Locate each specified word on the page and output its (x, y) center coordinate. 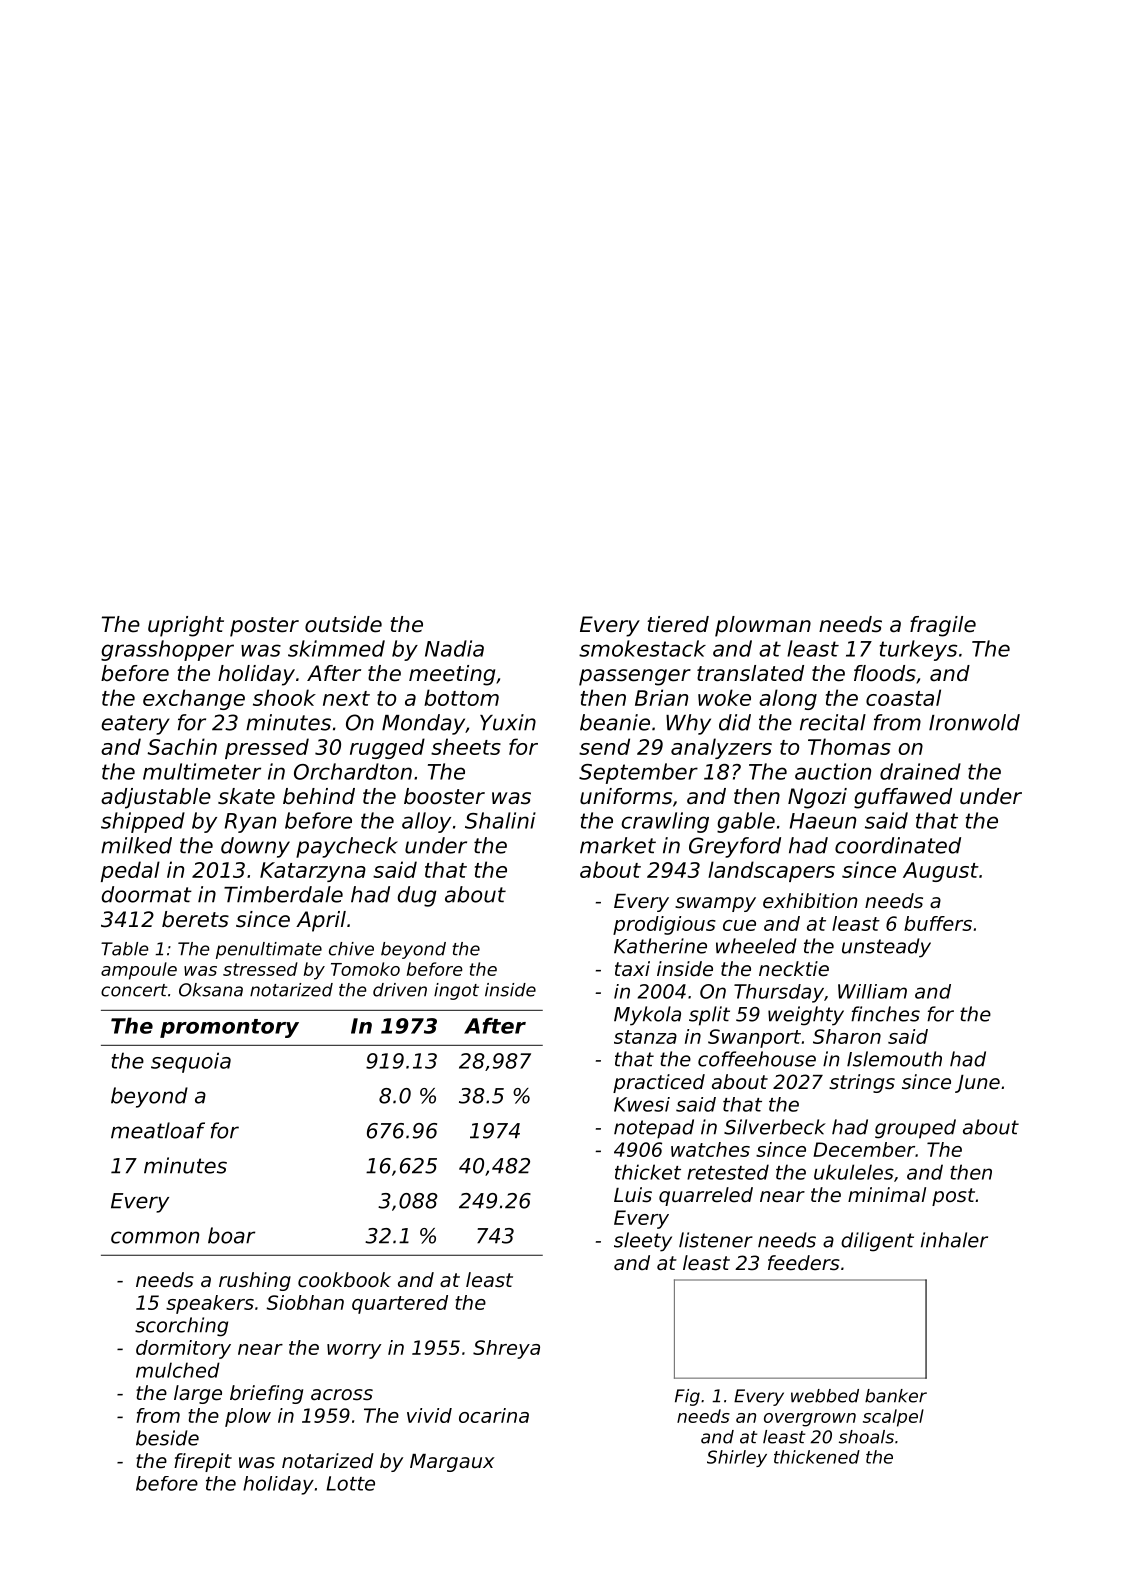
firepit (203, 1462)
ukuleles (854, 1172)
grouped (915, 1129)
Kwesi (642, 1104)
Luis (633, 1195)
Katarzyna (313, 872)
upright (186, 626)
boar (231, 1235)
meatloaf (158, 1130)
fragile (943, 626)
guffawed (903, 798)
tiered (678, 624)
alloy (426, 822)
